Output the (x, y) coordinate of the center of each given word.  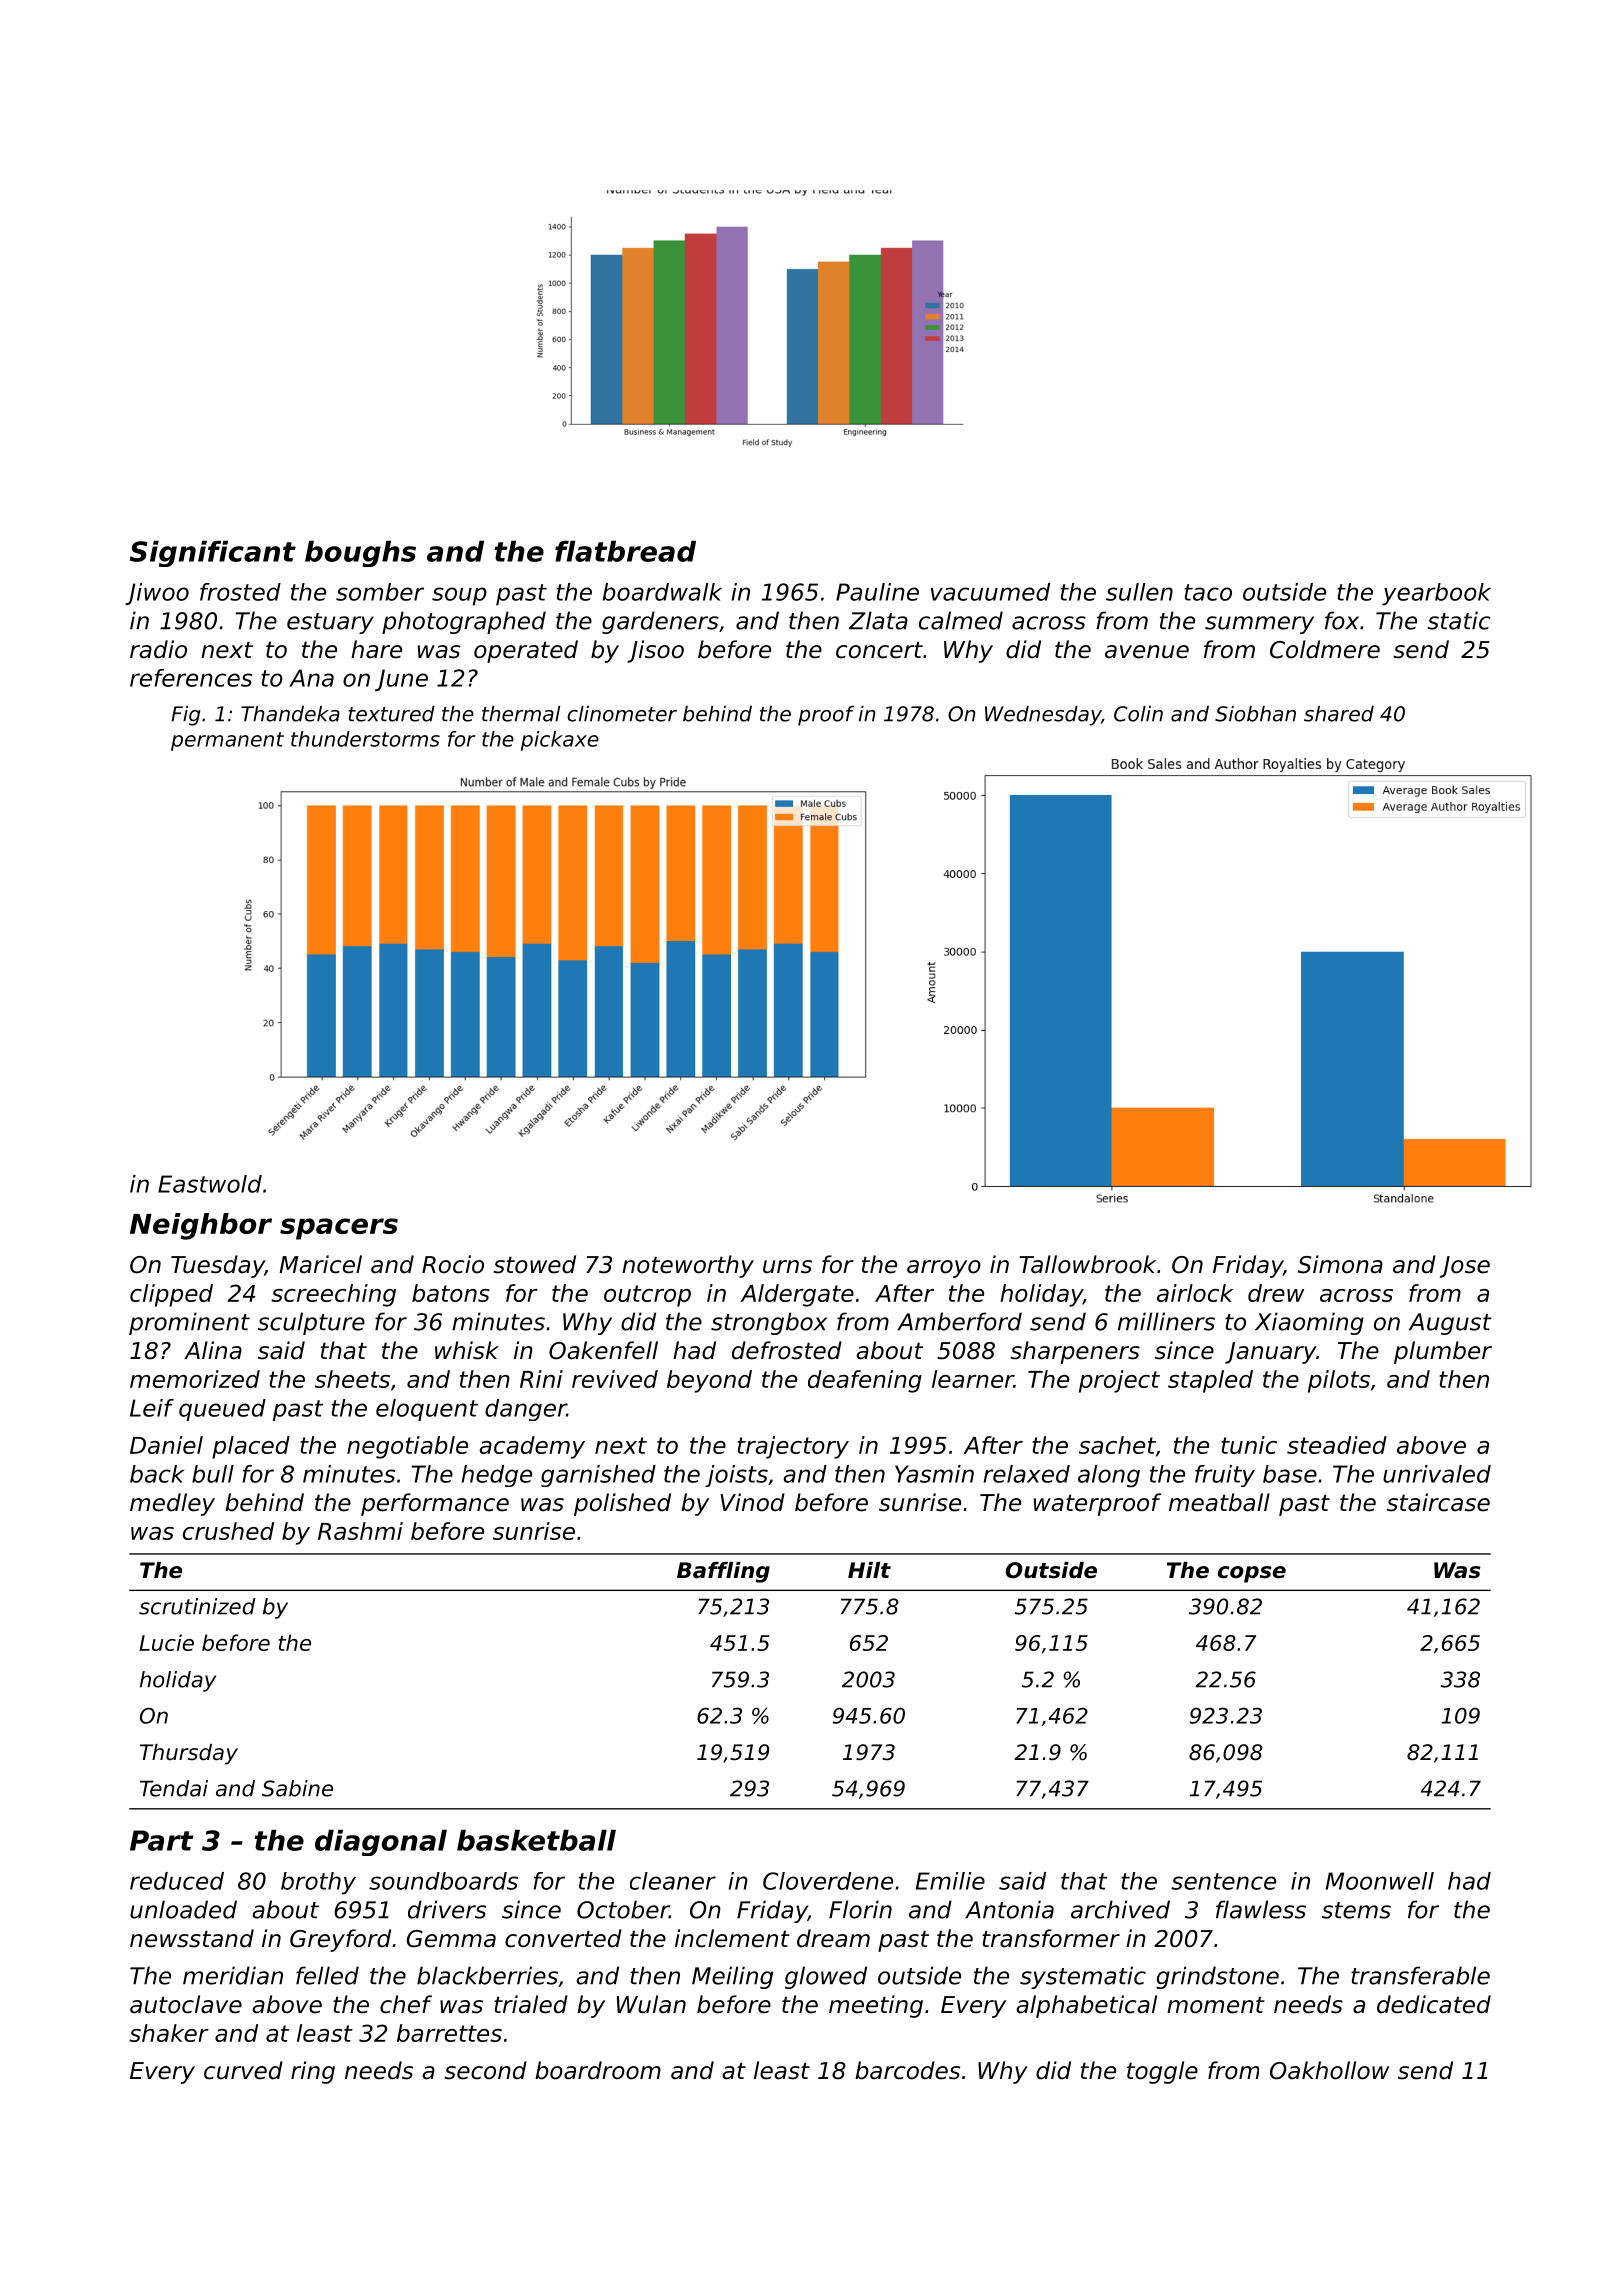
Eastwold (210, 1184)
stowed (534, 1264)
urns (787, 1267)
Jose (1465, 1267)
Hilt (869, 1570)
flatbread (625, 551)
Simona (1340, 1264)
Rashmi (360, 1531)
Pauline (877, 592)
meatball (1219, 1502)
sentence (1223, 1881)
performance (435, 1504)
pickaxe (560, 741)
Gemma (451, 1939)
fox (1342, 620)
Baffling (723, 1572)
